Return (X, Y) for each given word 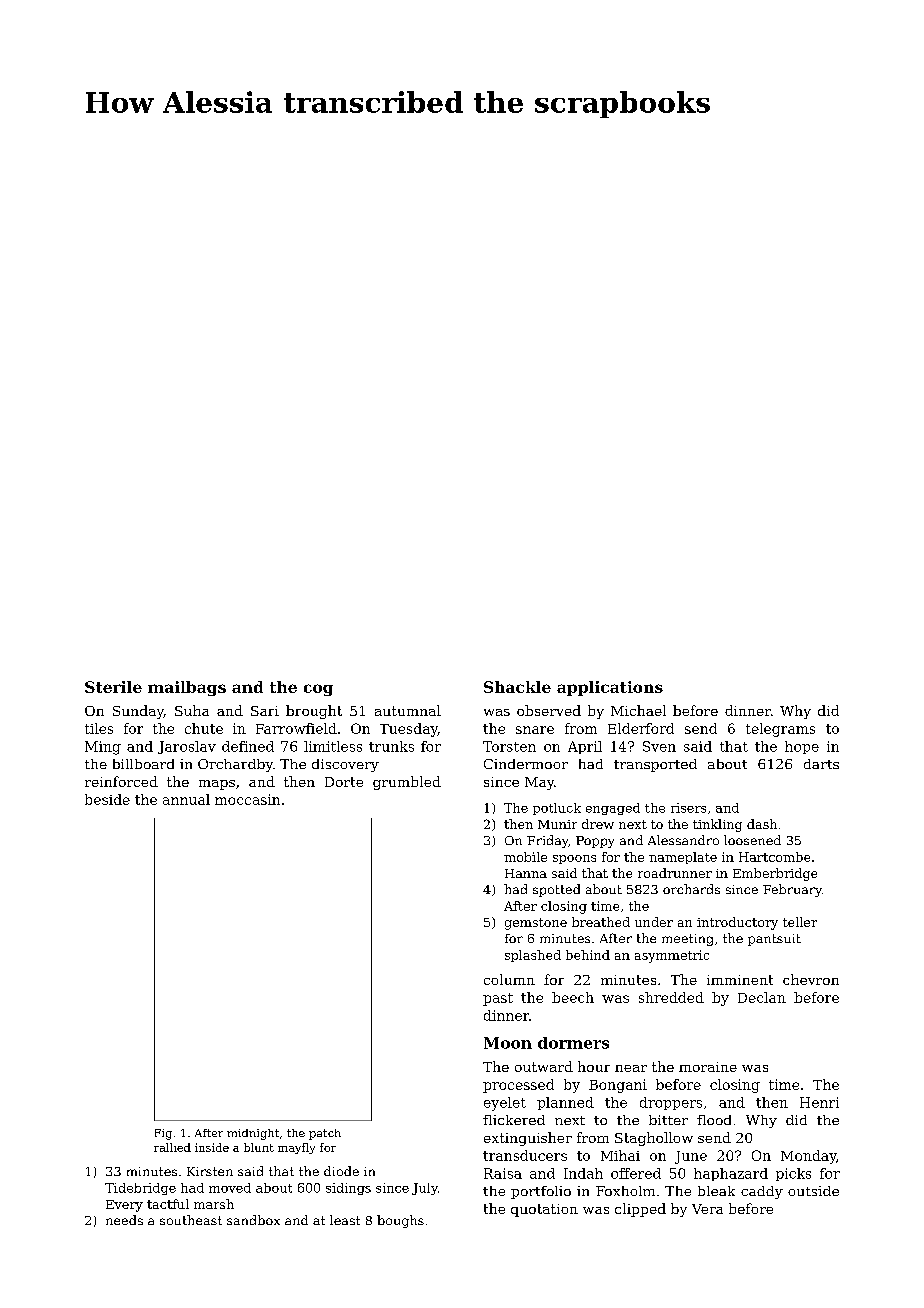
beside (107, 799)
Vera (707, 1209)
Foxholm (625, 1191)
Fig (163, 1134)
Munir (557, 824)
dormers (573, 1043)
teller (800, 922)
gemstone (536, 924)
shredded (671, 997)
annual (186, 799)
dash (762, 824)
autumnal (408, 710)
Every (124, 1206)
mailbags (187, 688)
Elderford (641, 728)
